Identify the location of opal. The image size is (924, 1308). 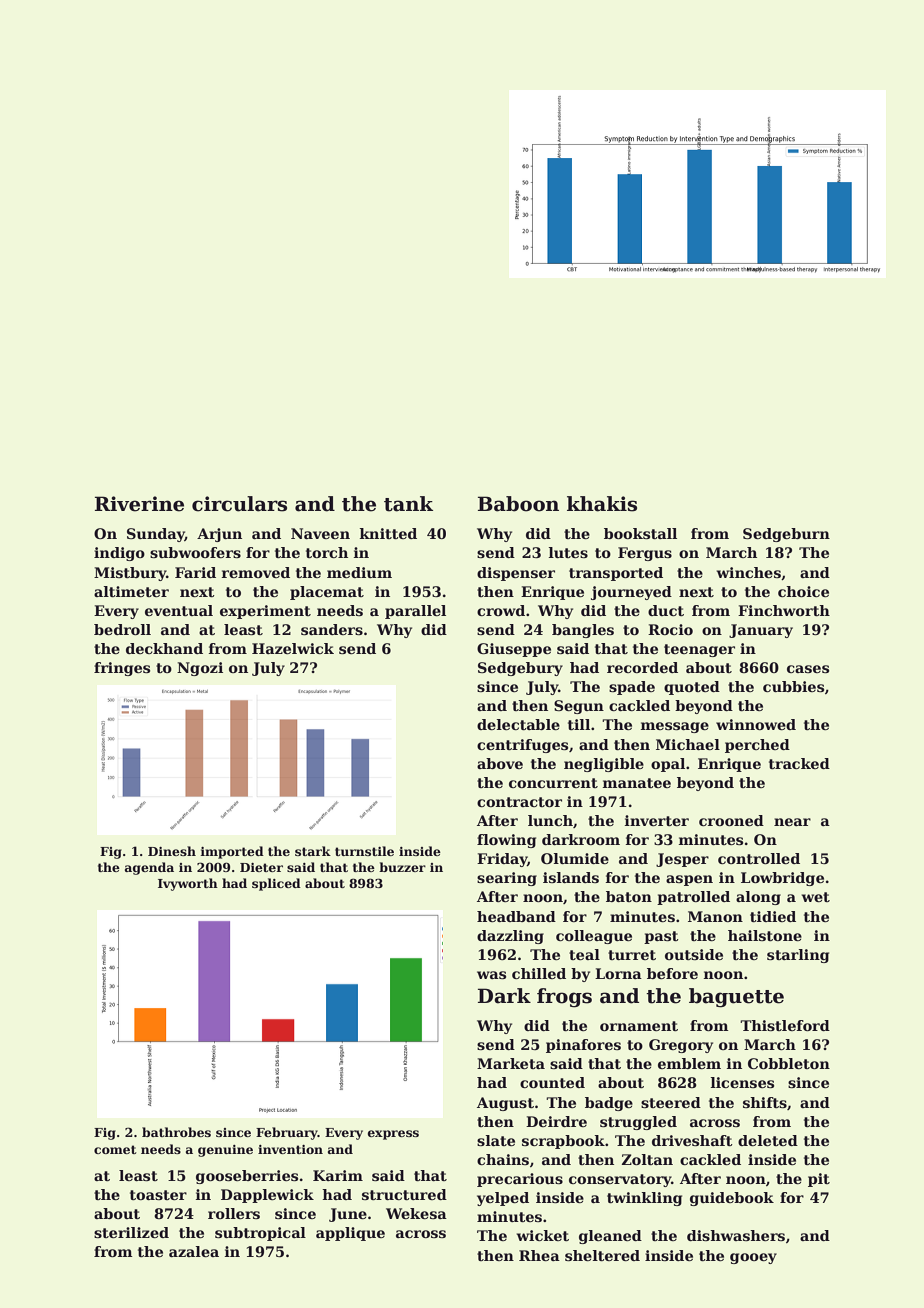
(668, 765).
